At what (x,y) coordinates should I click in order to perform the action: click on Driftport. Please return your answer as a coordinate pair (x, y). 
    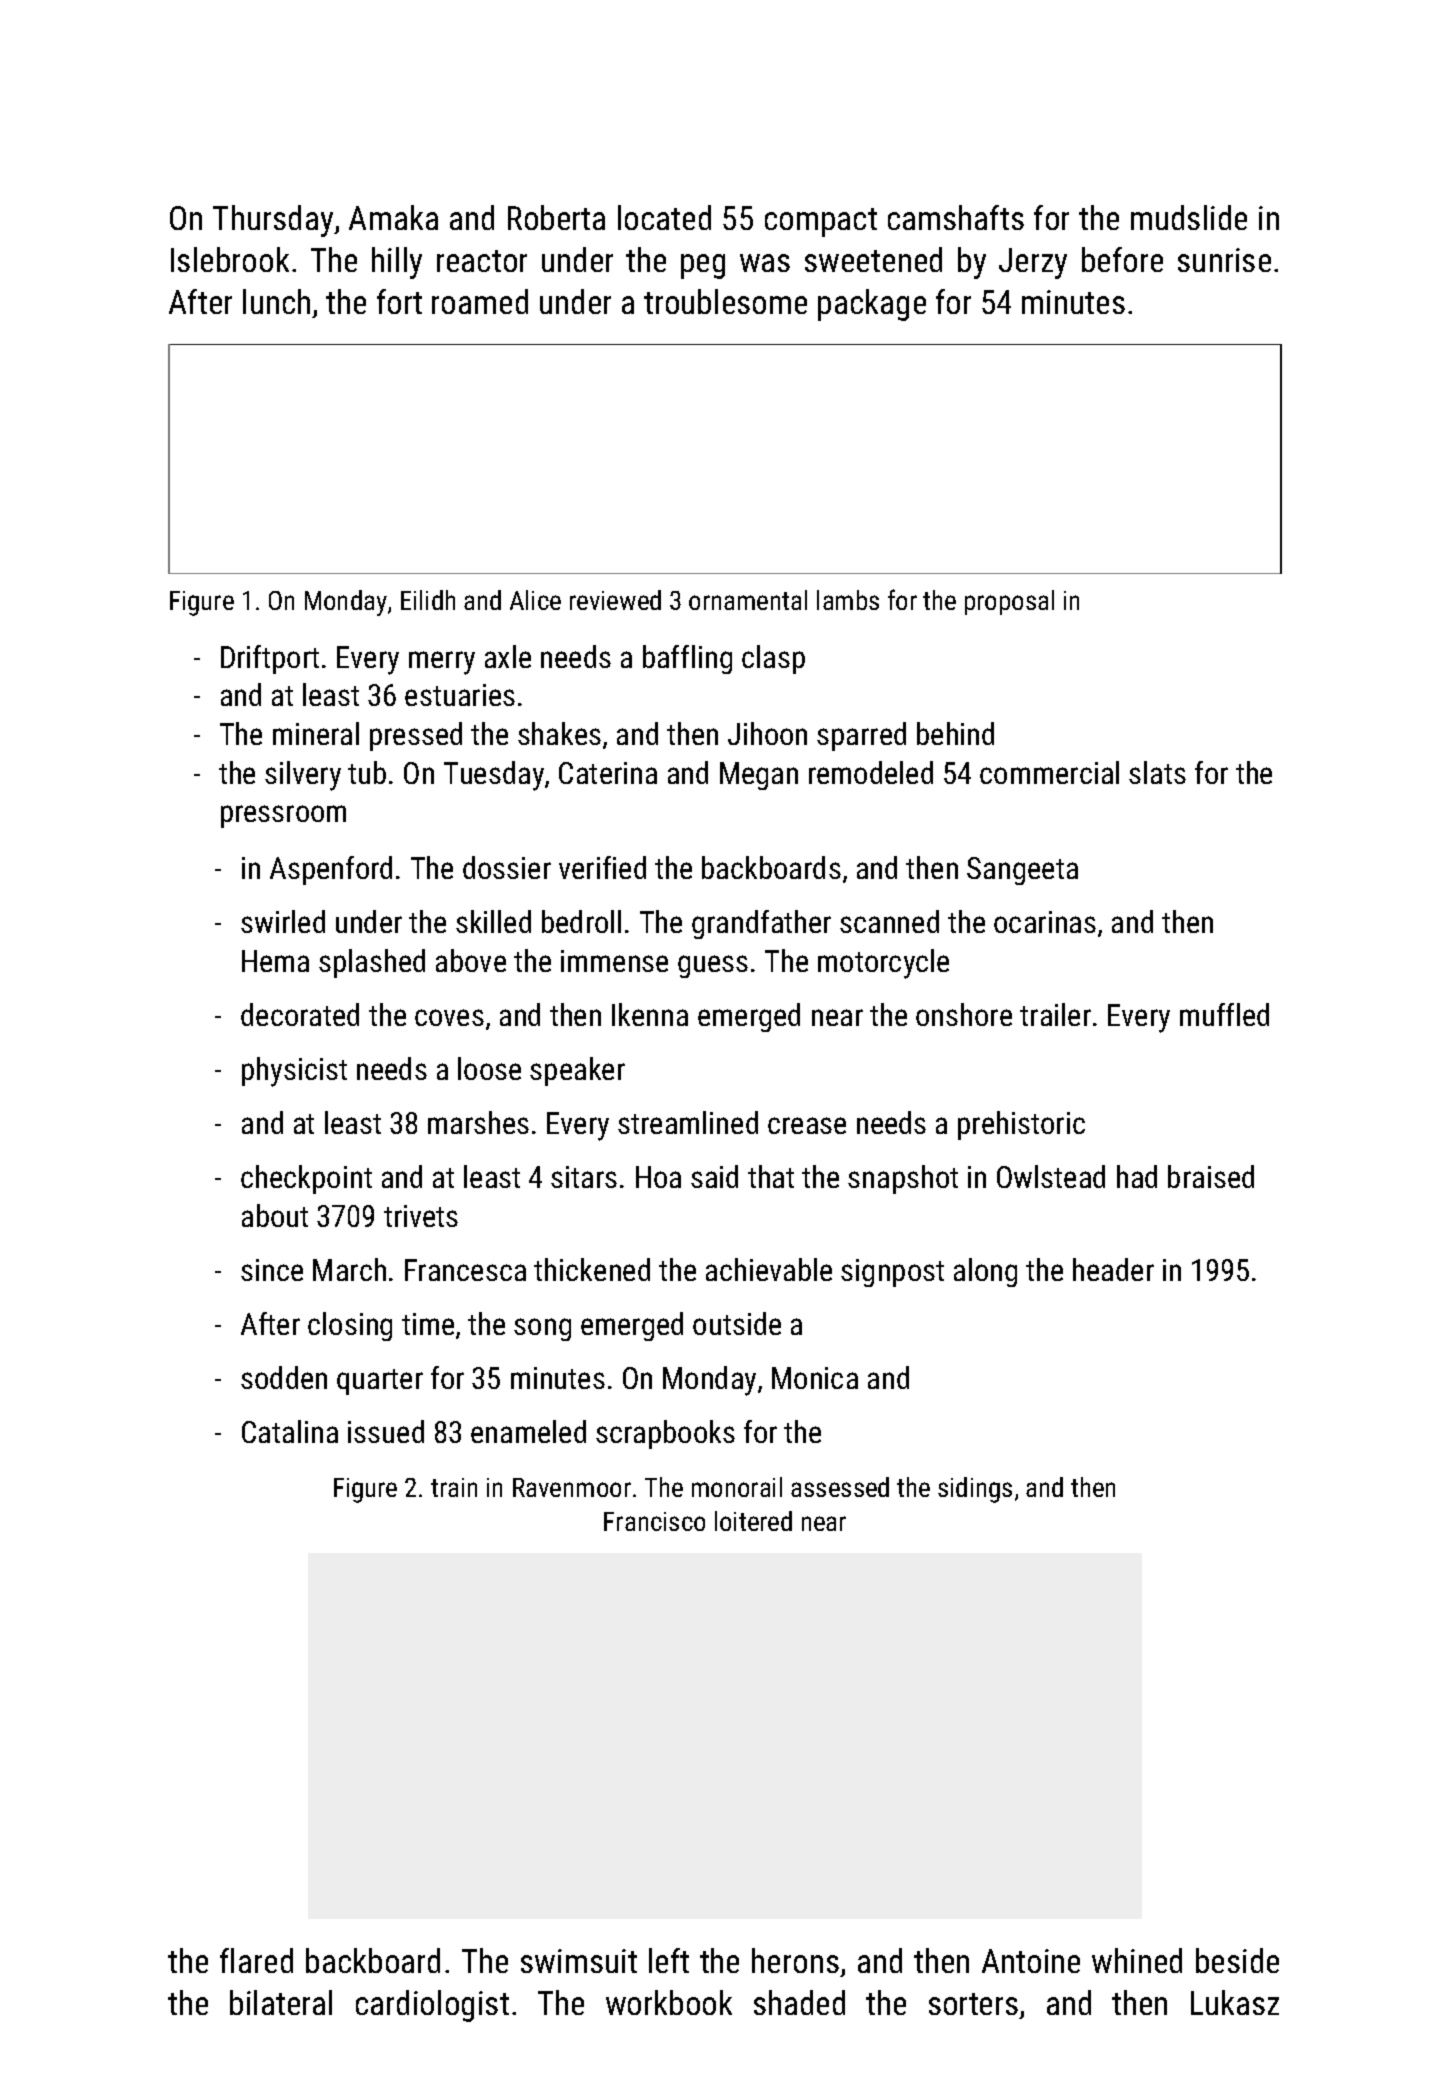
    Looking at the image, I should click on (270, 659).
